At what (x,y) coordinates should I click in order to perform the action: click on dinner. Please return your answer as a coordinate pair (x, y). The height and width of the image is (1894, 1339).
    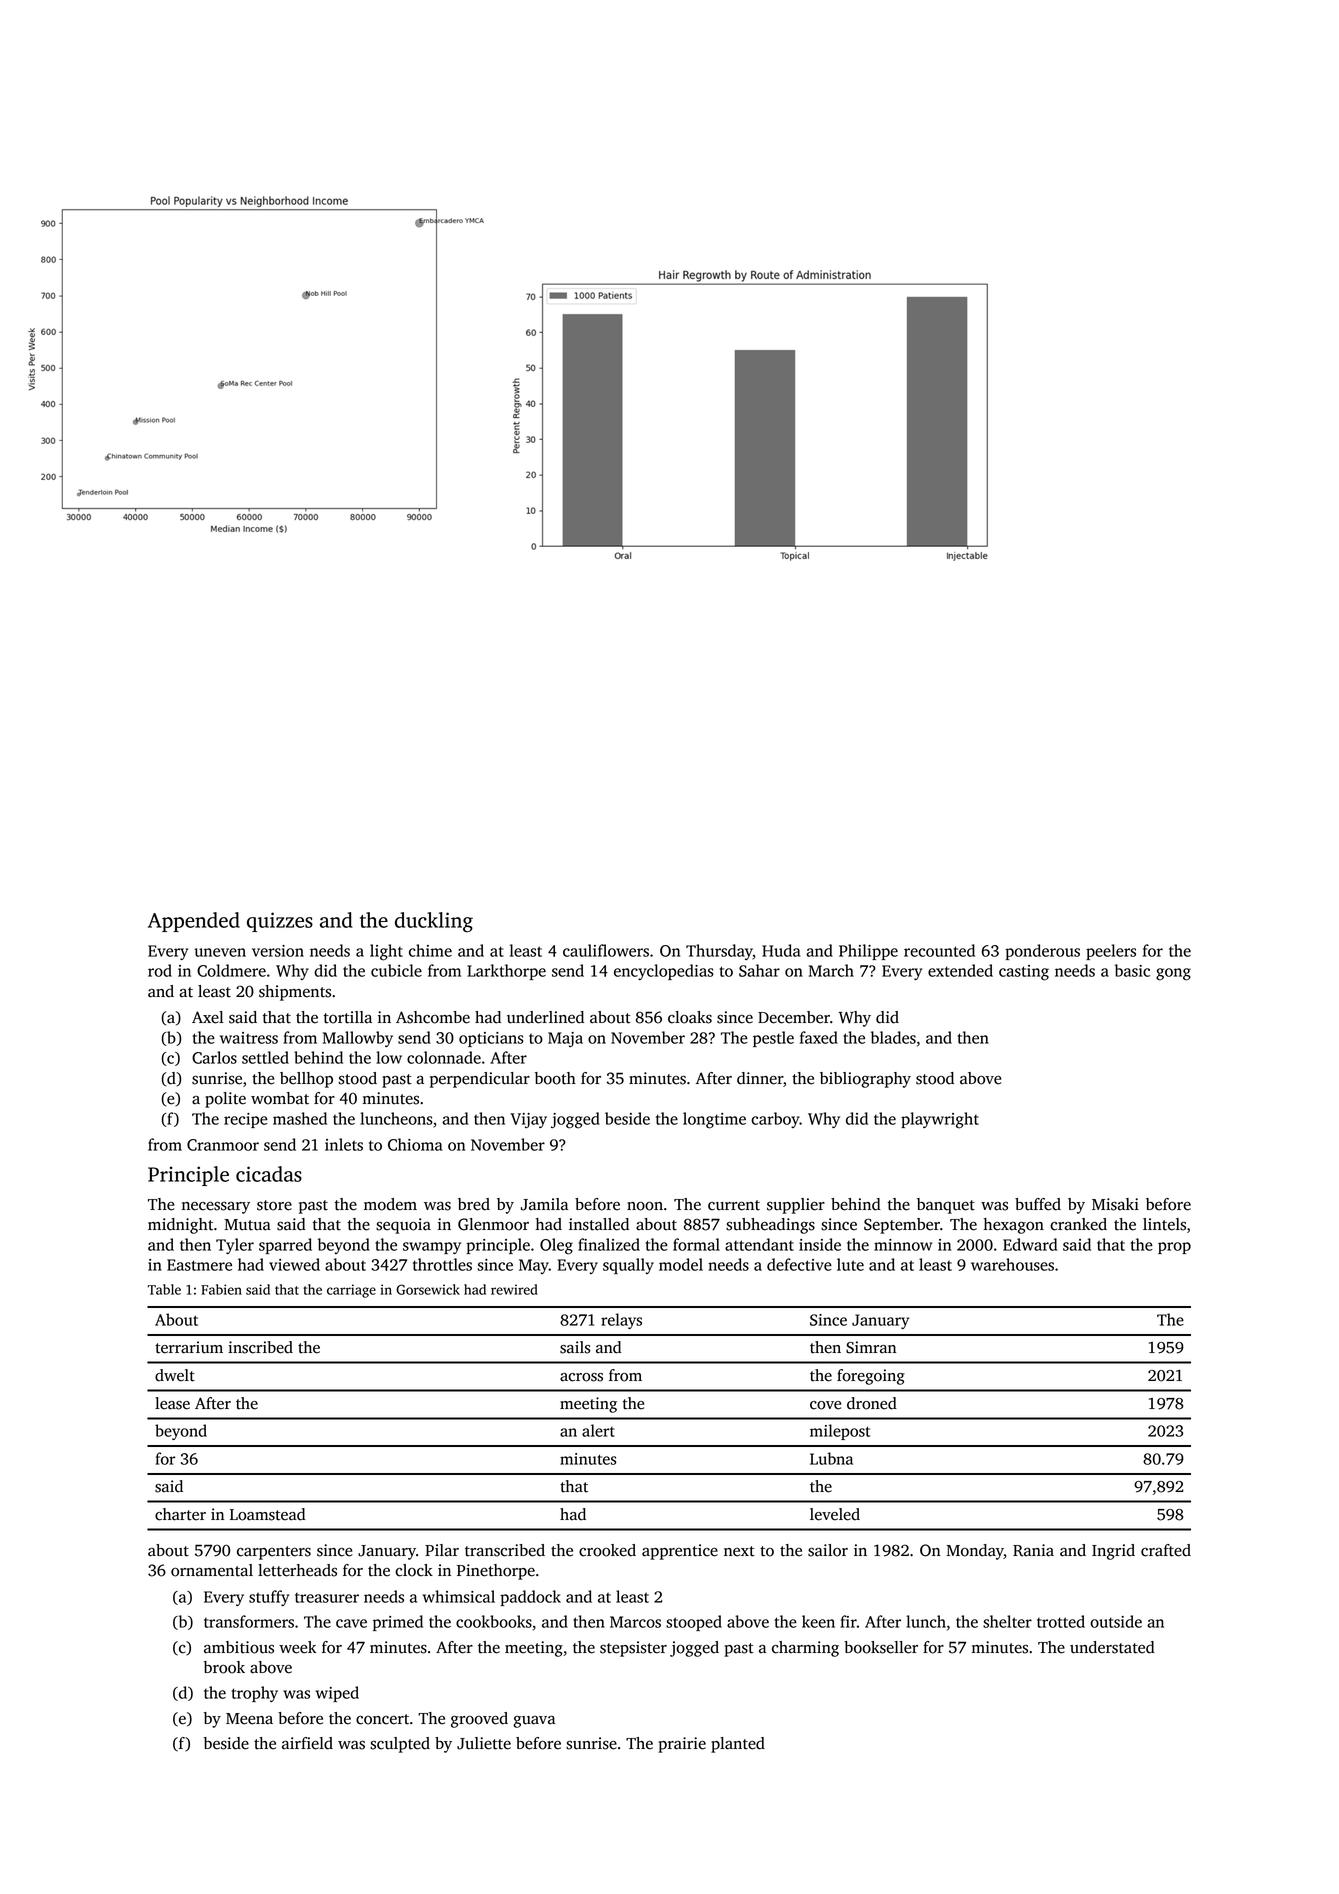
    Looking at the image, I should click on (760, 1078).
